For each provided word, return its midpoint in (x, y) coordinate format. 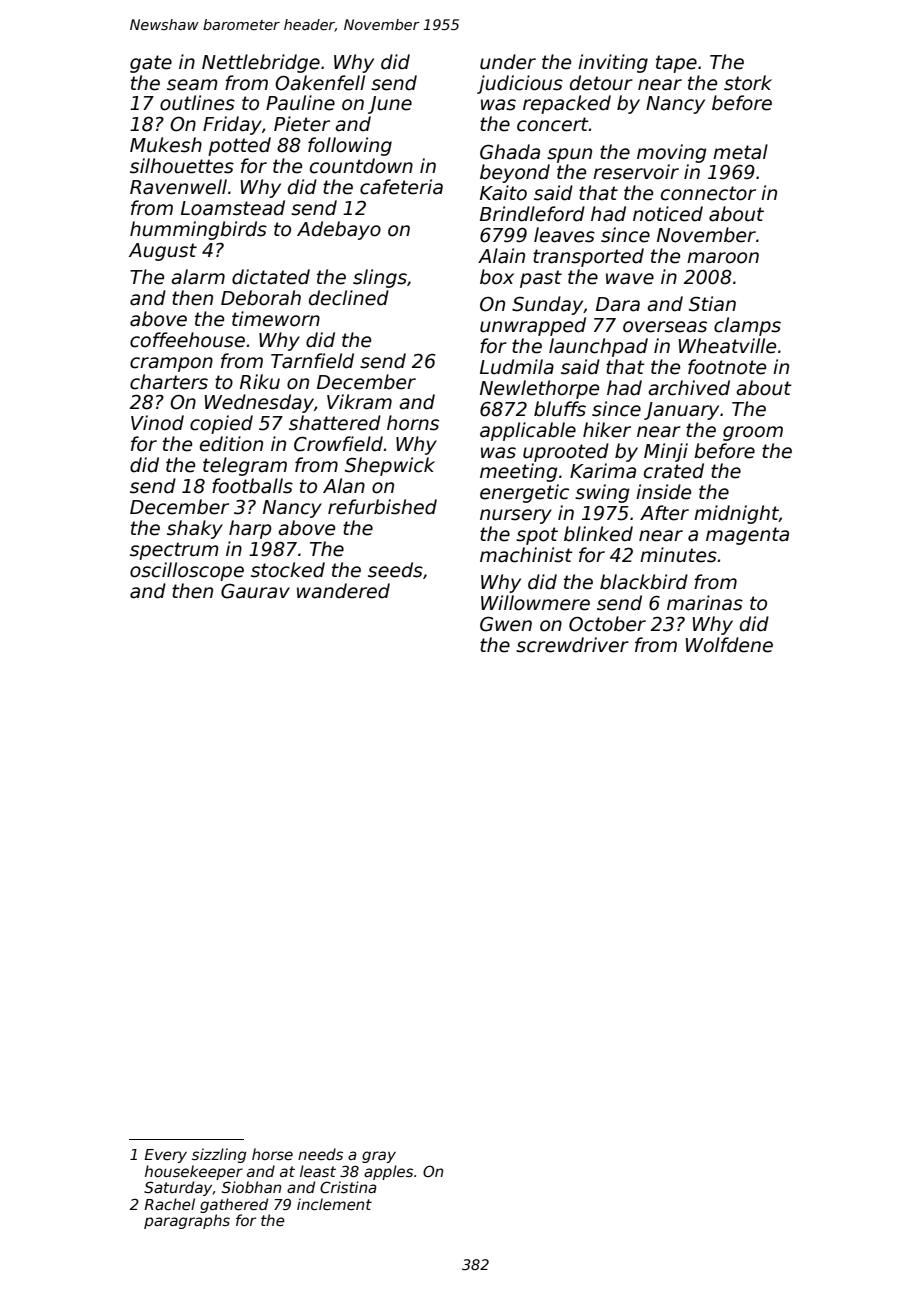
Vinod (157, 423)
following (350, 146)
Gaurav (255, 591)
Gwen (506, 624)
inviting (613, 63)
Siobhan (251, 1187)
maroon (723, 258)
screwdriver (572, 645)
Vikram (359, 402)
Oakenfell (320, 83)
